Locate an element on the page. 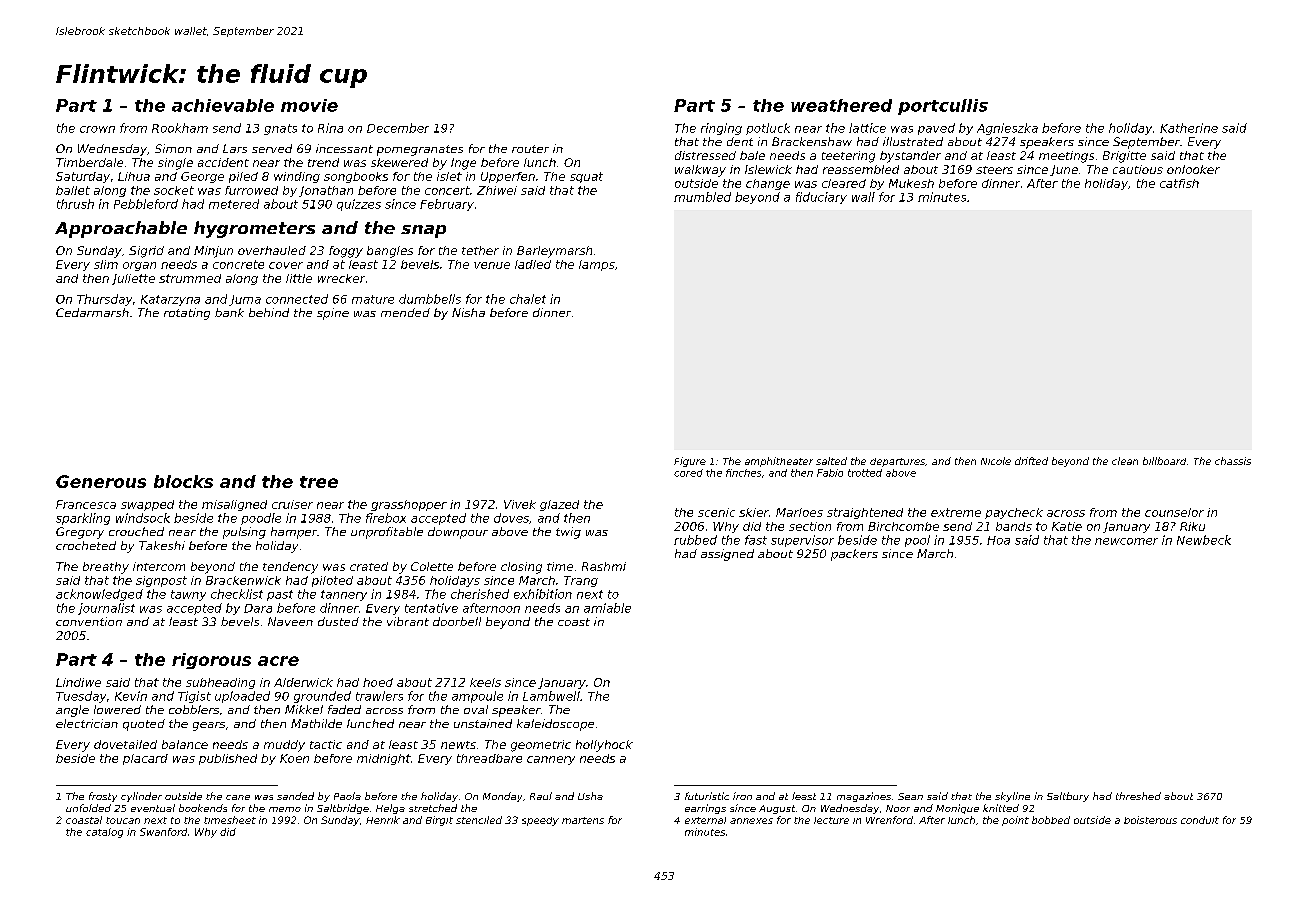 The width and height of the page is (1308, 924). spine is located at coordinates (333, 314).
